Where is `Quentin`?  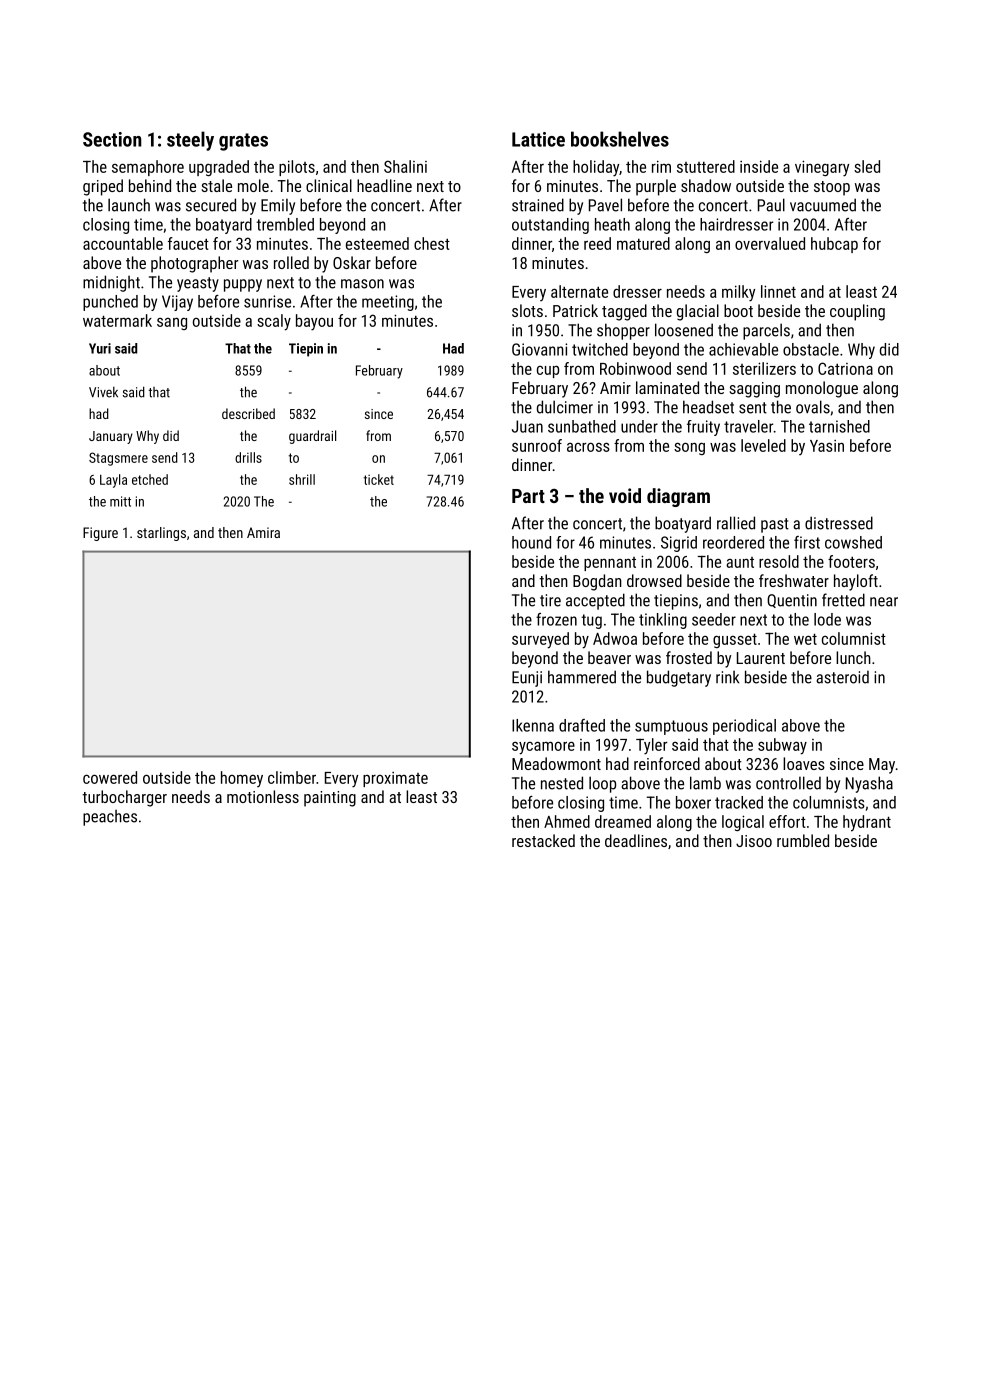
Quentin is located at coordinates (792, 601).
